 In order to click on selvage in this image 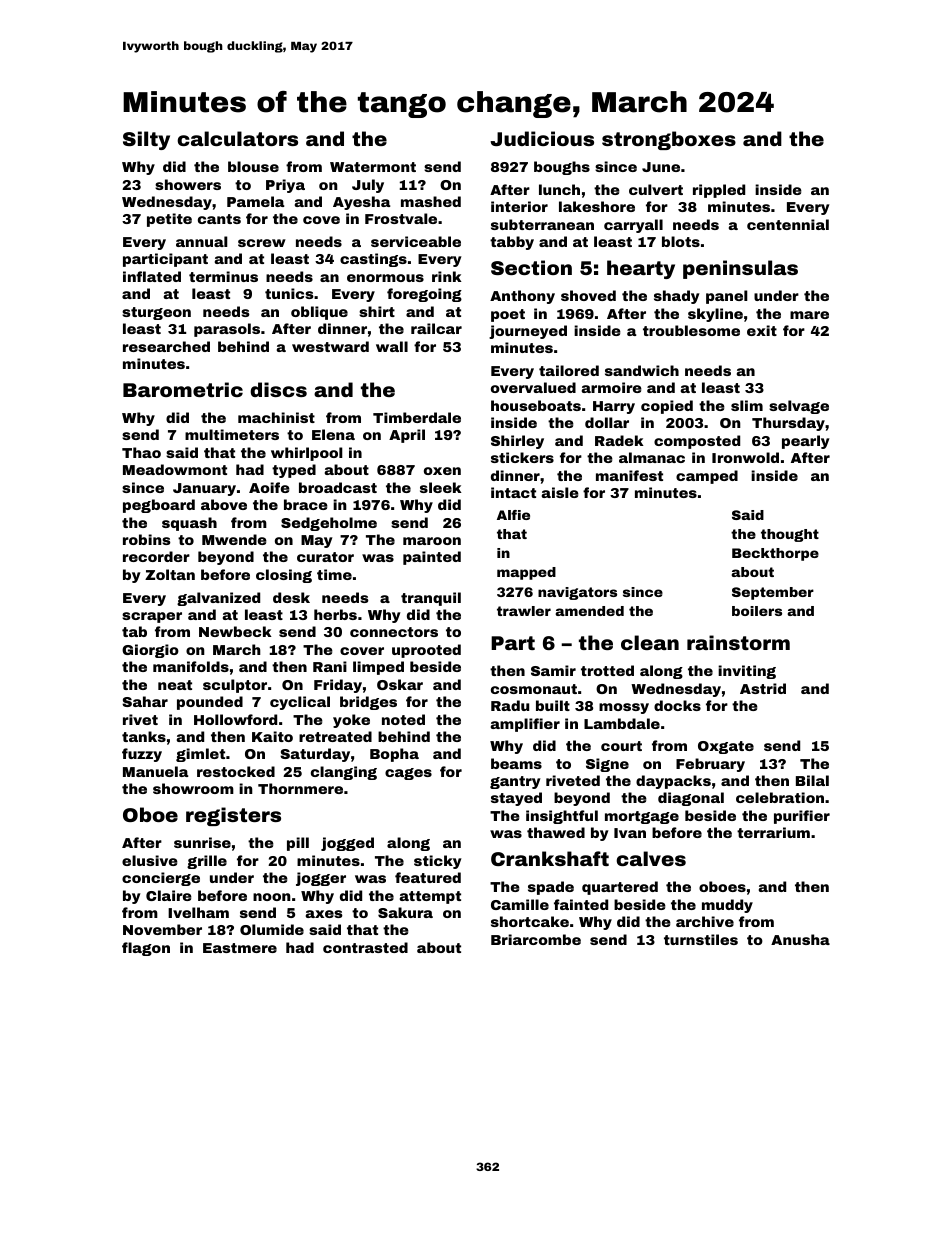, I will do `click(799, 407)`.
